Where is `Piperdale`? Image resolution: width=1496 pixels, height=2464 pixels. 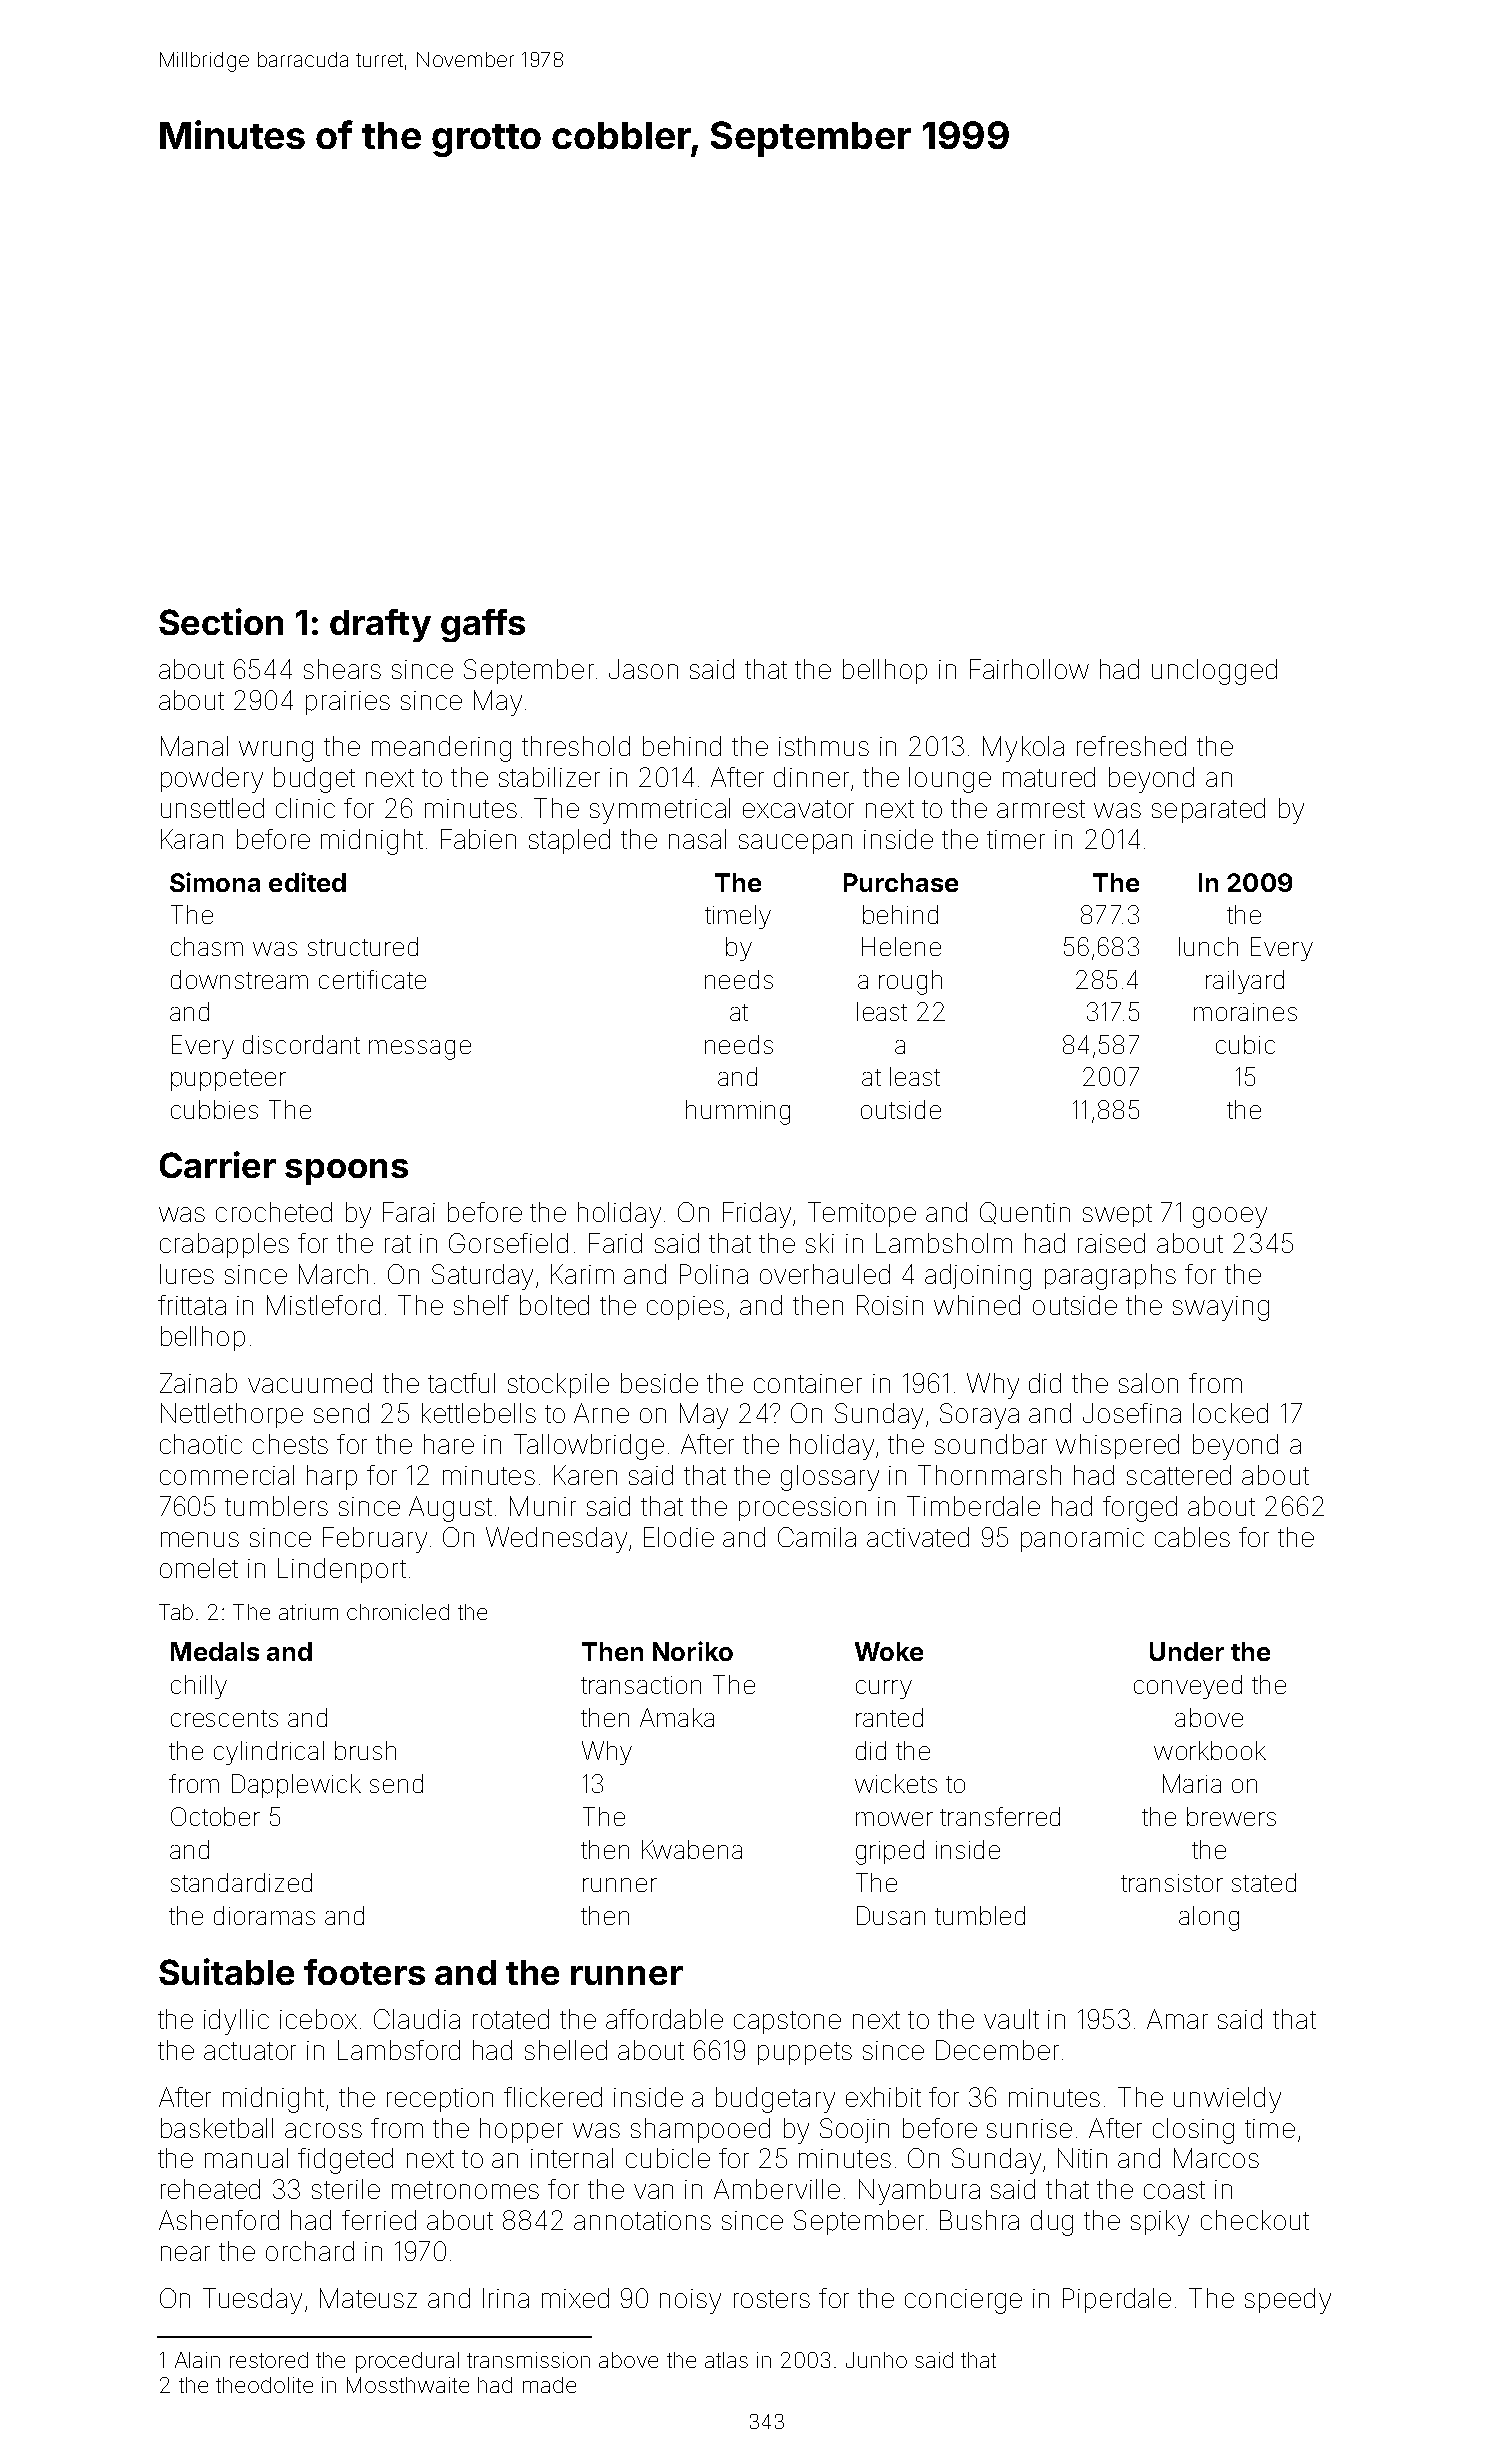
Piperdale is located at coordinates (1117, 2300).
